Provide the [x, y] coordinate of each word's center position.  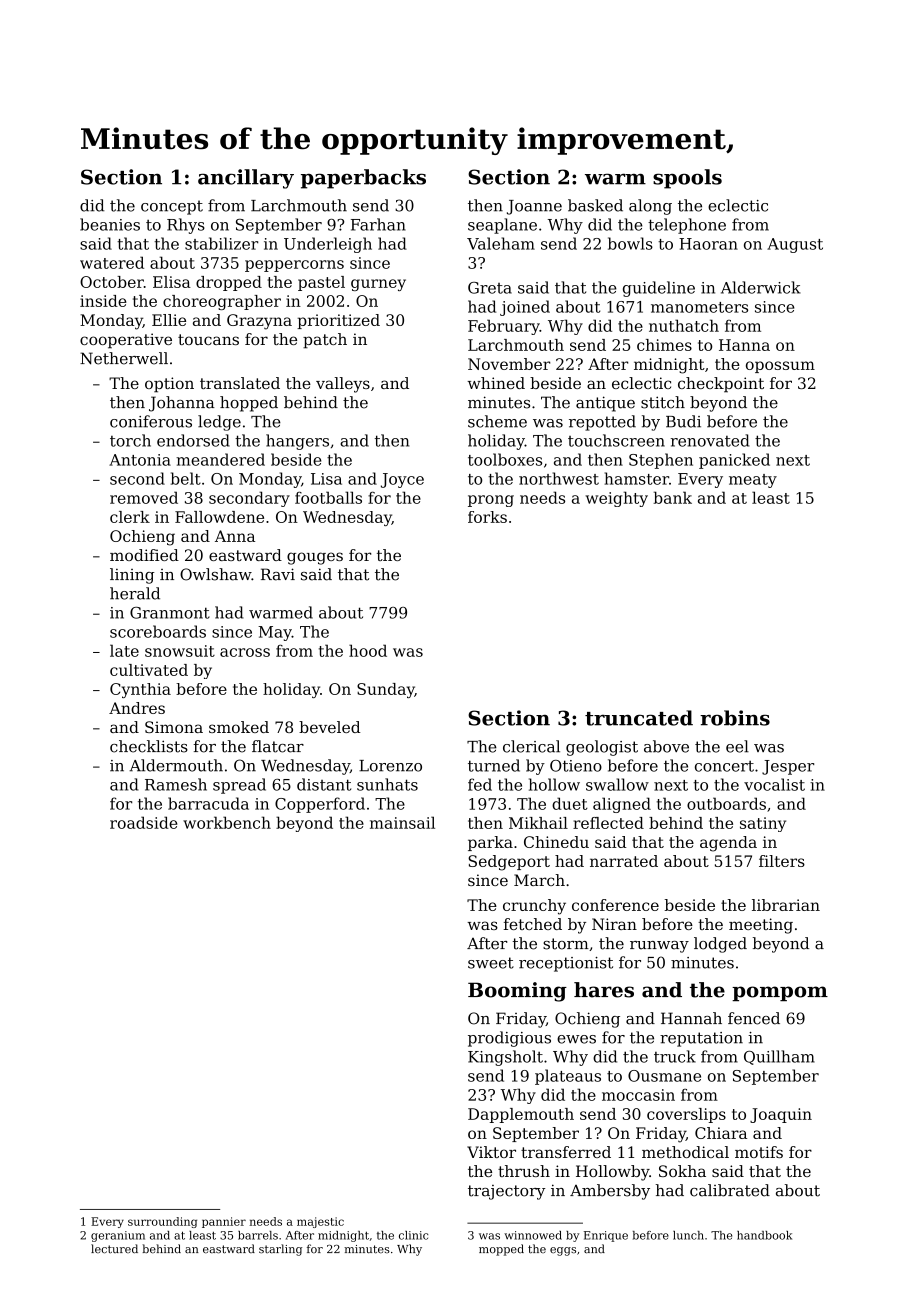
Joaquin [781, 1115]
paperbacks [363, 179]
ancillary [246, 179]
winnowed [533, 1235]
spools [687, 179]
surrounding [162, 1222]
